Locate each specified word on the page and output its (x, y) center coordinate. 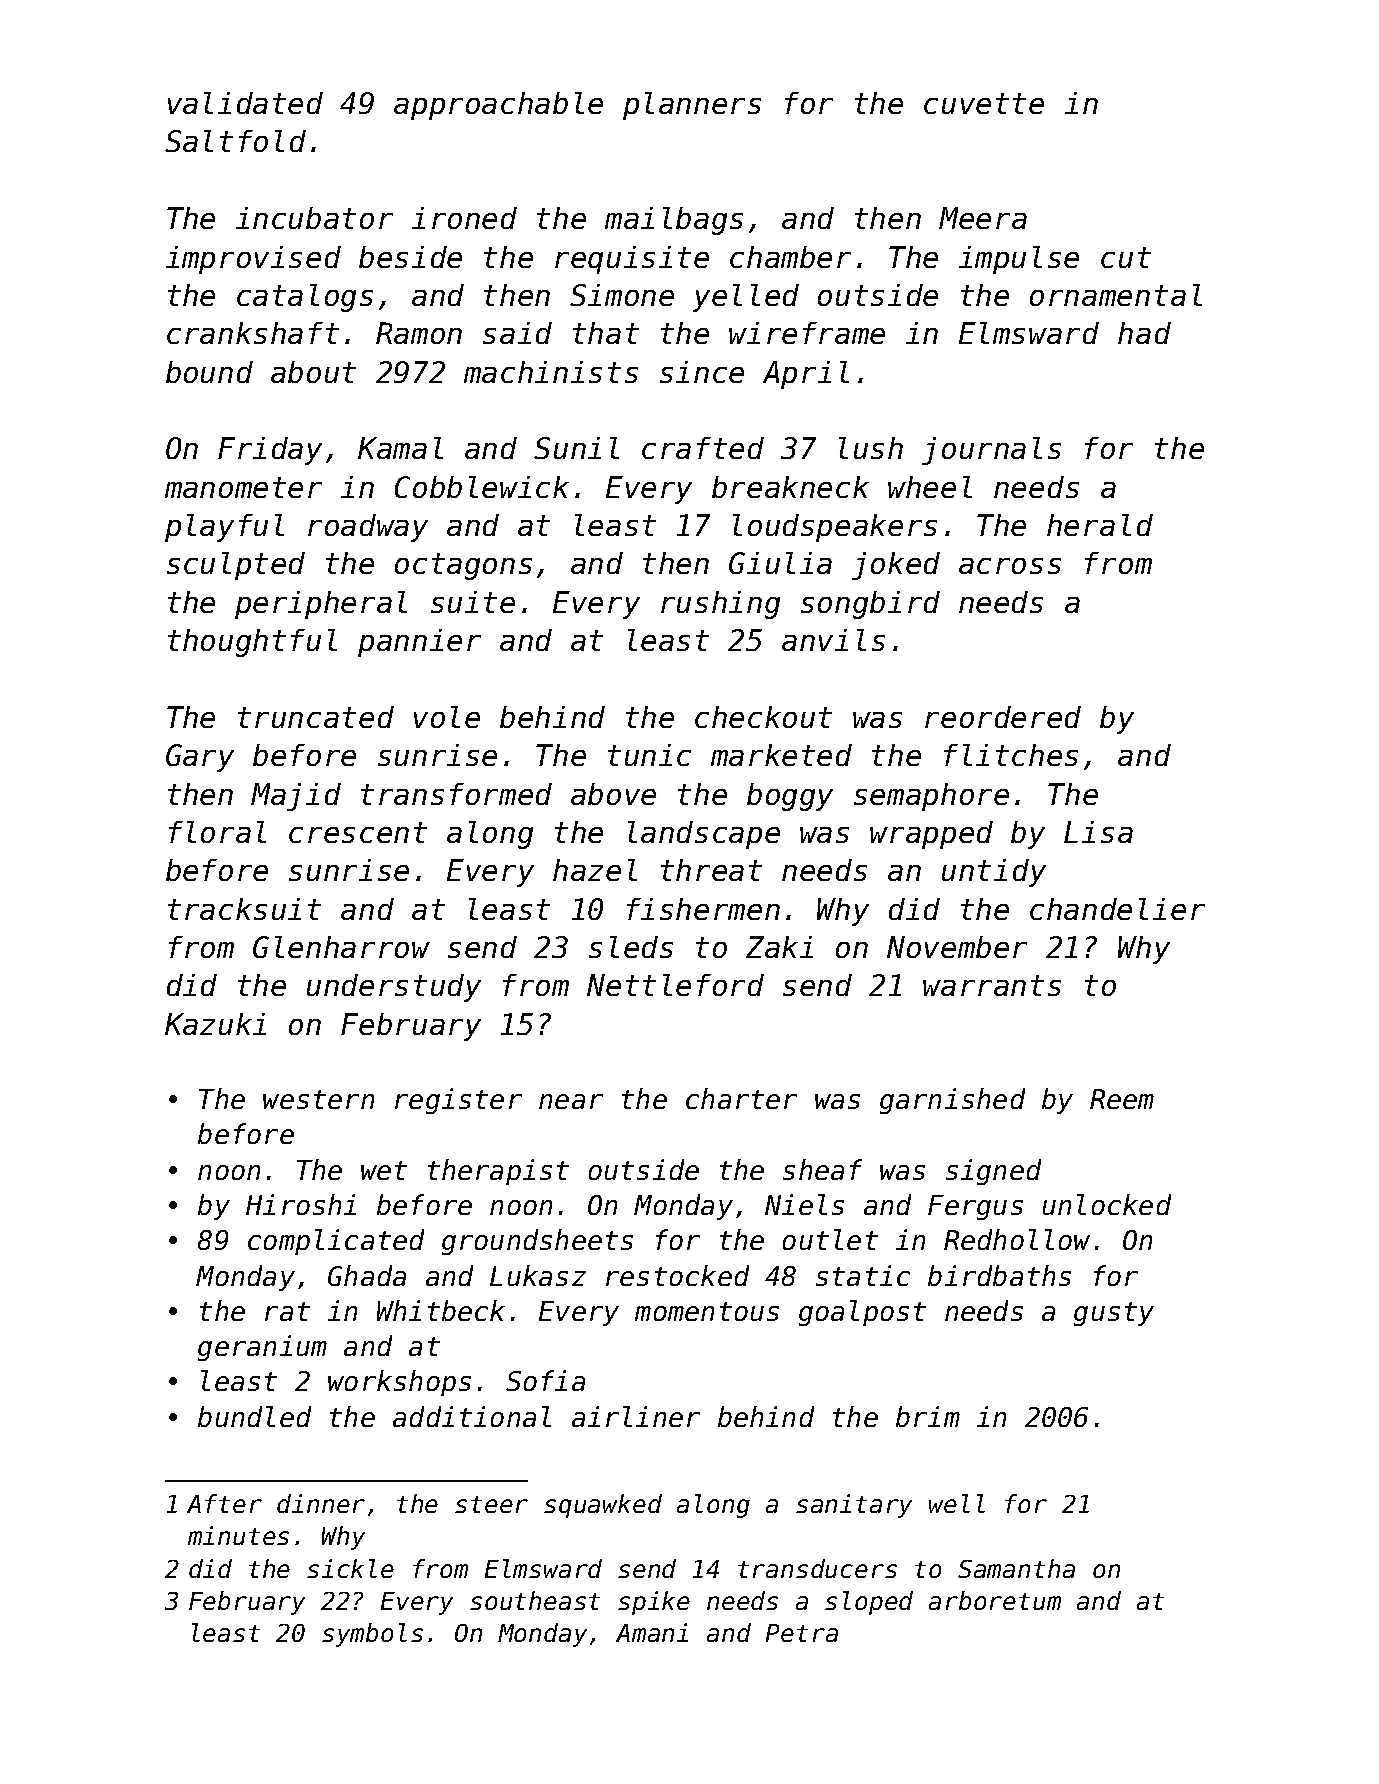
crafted (703, 448)
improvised (253, 260)
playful (224, 528)
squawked (603, 1506)
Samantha (1016, 1568)
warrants (992, 985)
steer (491, 1504)
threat (711, 870)
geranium (262, 1348)
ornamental (1116, 295)
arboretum (995, 1600)
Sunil (576, 448)
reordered (1003, 717)
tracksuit (244, 909)
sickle (350, 1568)
